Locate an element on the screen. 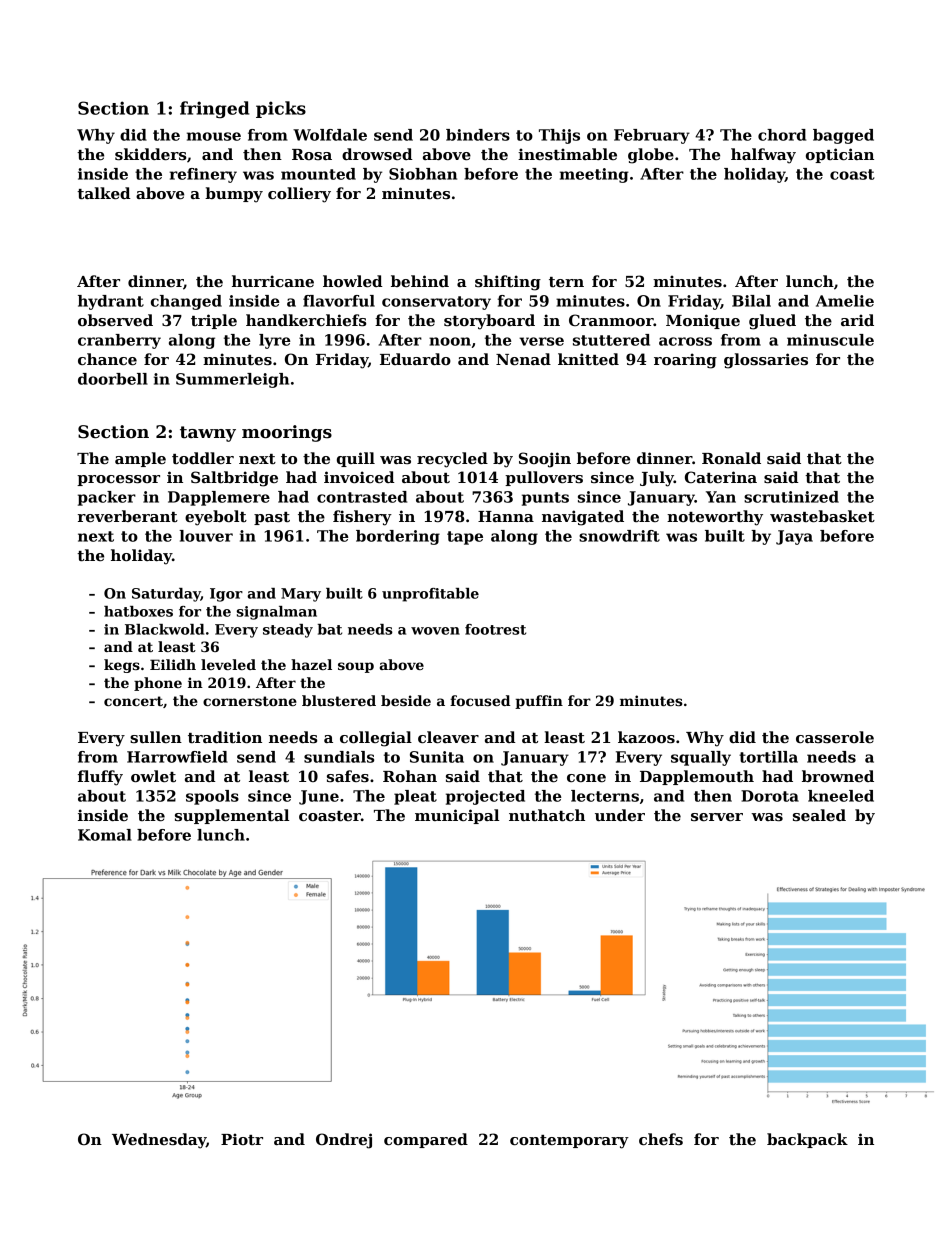 Image resolution: width=952 pixels, height=1233 pixels. noon is located at coordinates (450, 341).
